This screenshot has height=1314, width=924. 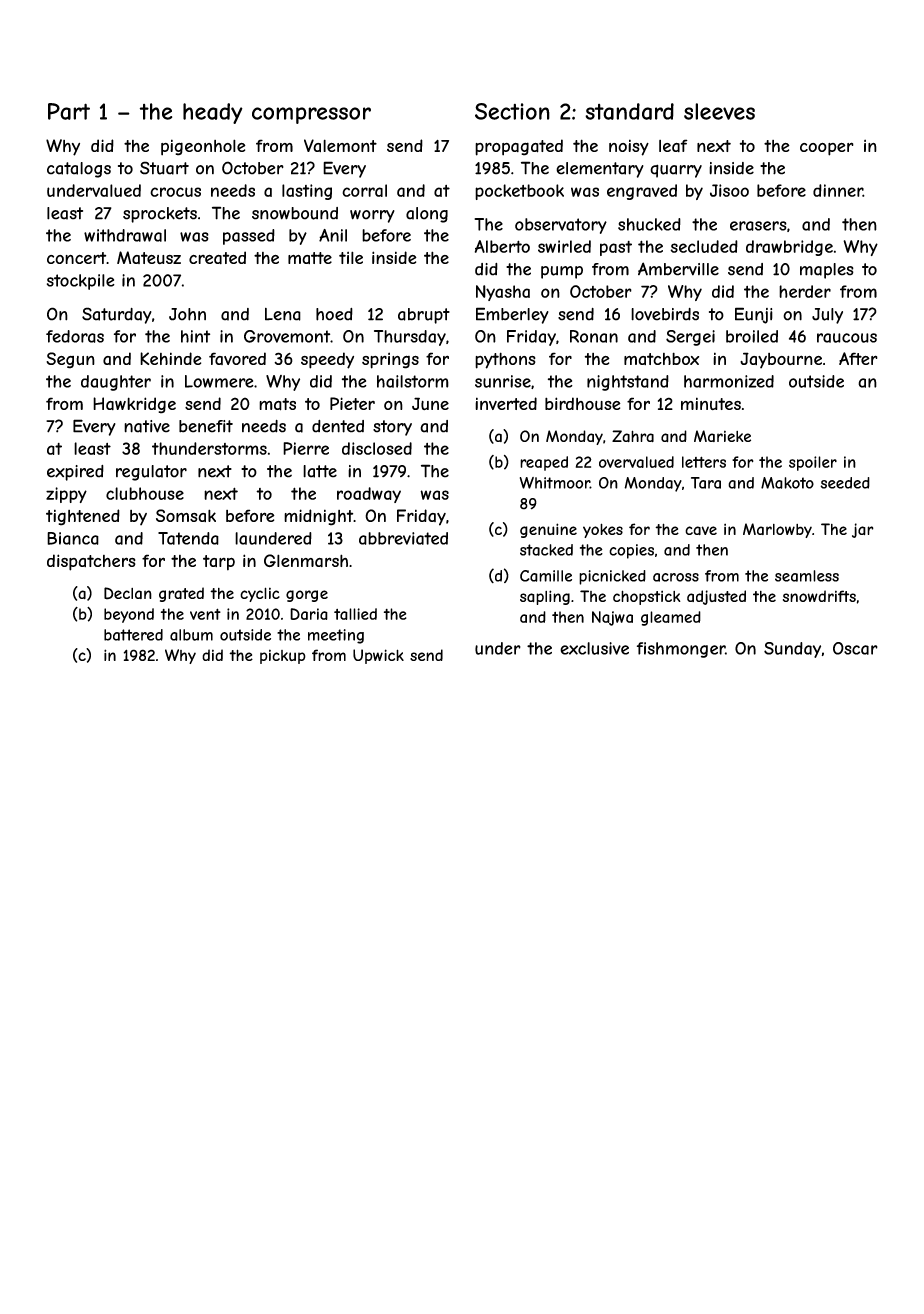 What do you see at coordinates (377, 448) in the screenshot?
I see `disclosed` at bounding box center [377, 448].
